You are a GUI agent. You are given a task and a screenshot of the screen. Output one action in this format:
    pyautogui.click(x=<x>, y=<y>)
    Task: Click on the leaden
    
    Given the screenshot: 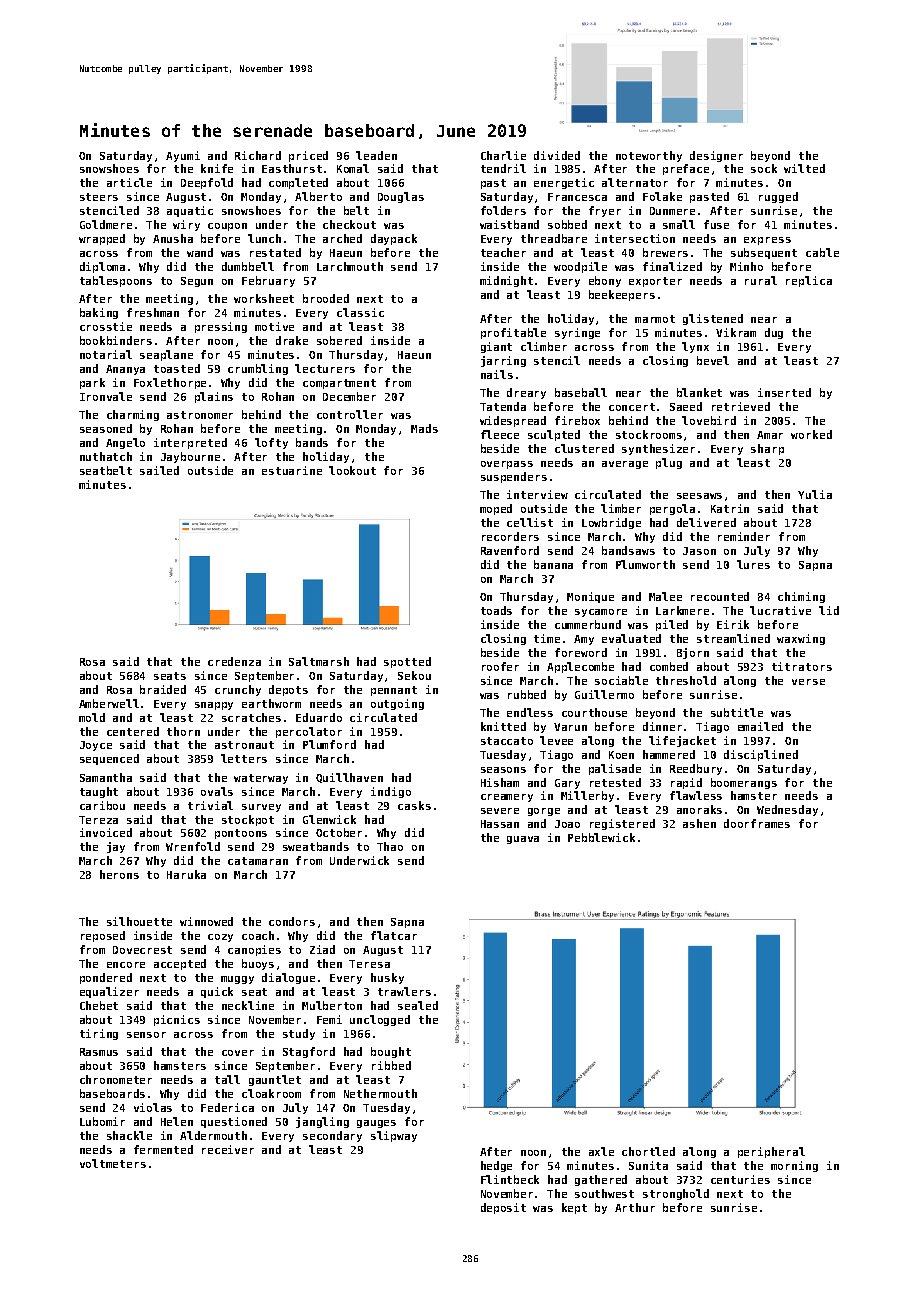 What is the action you would take?
    pyautogui.click(x=376, y=155)
